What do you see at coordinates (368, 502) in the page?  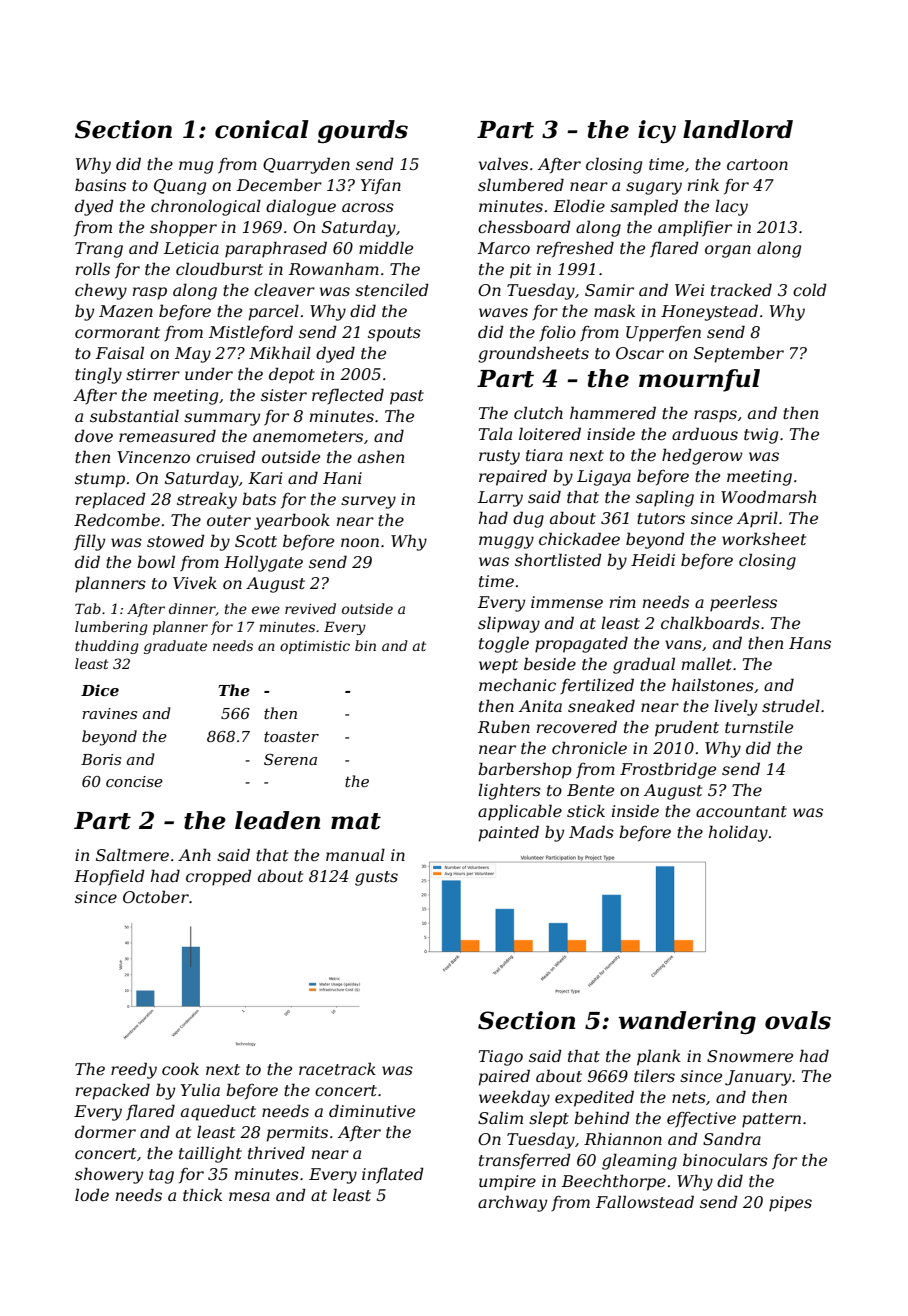 I see `survey` at bounding box center [368, 502].
